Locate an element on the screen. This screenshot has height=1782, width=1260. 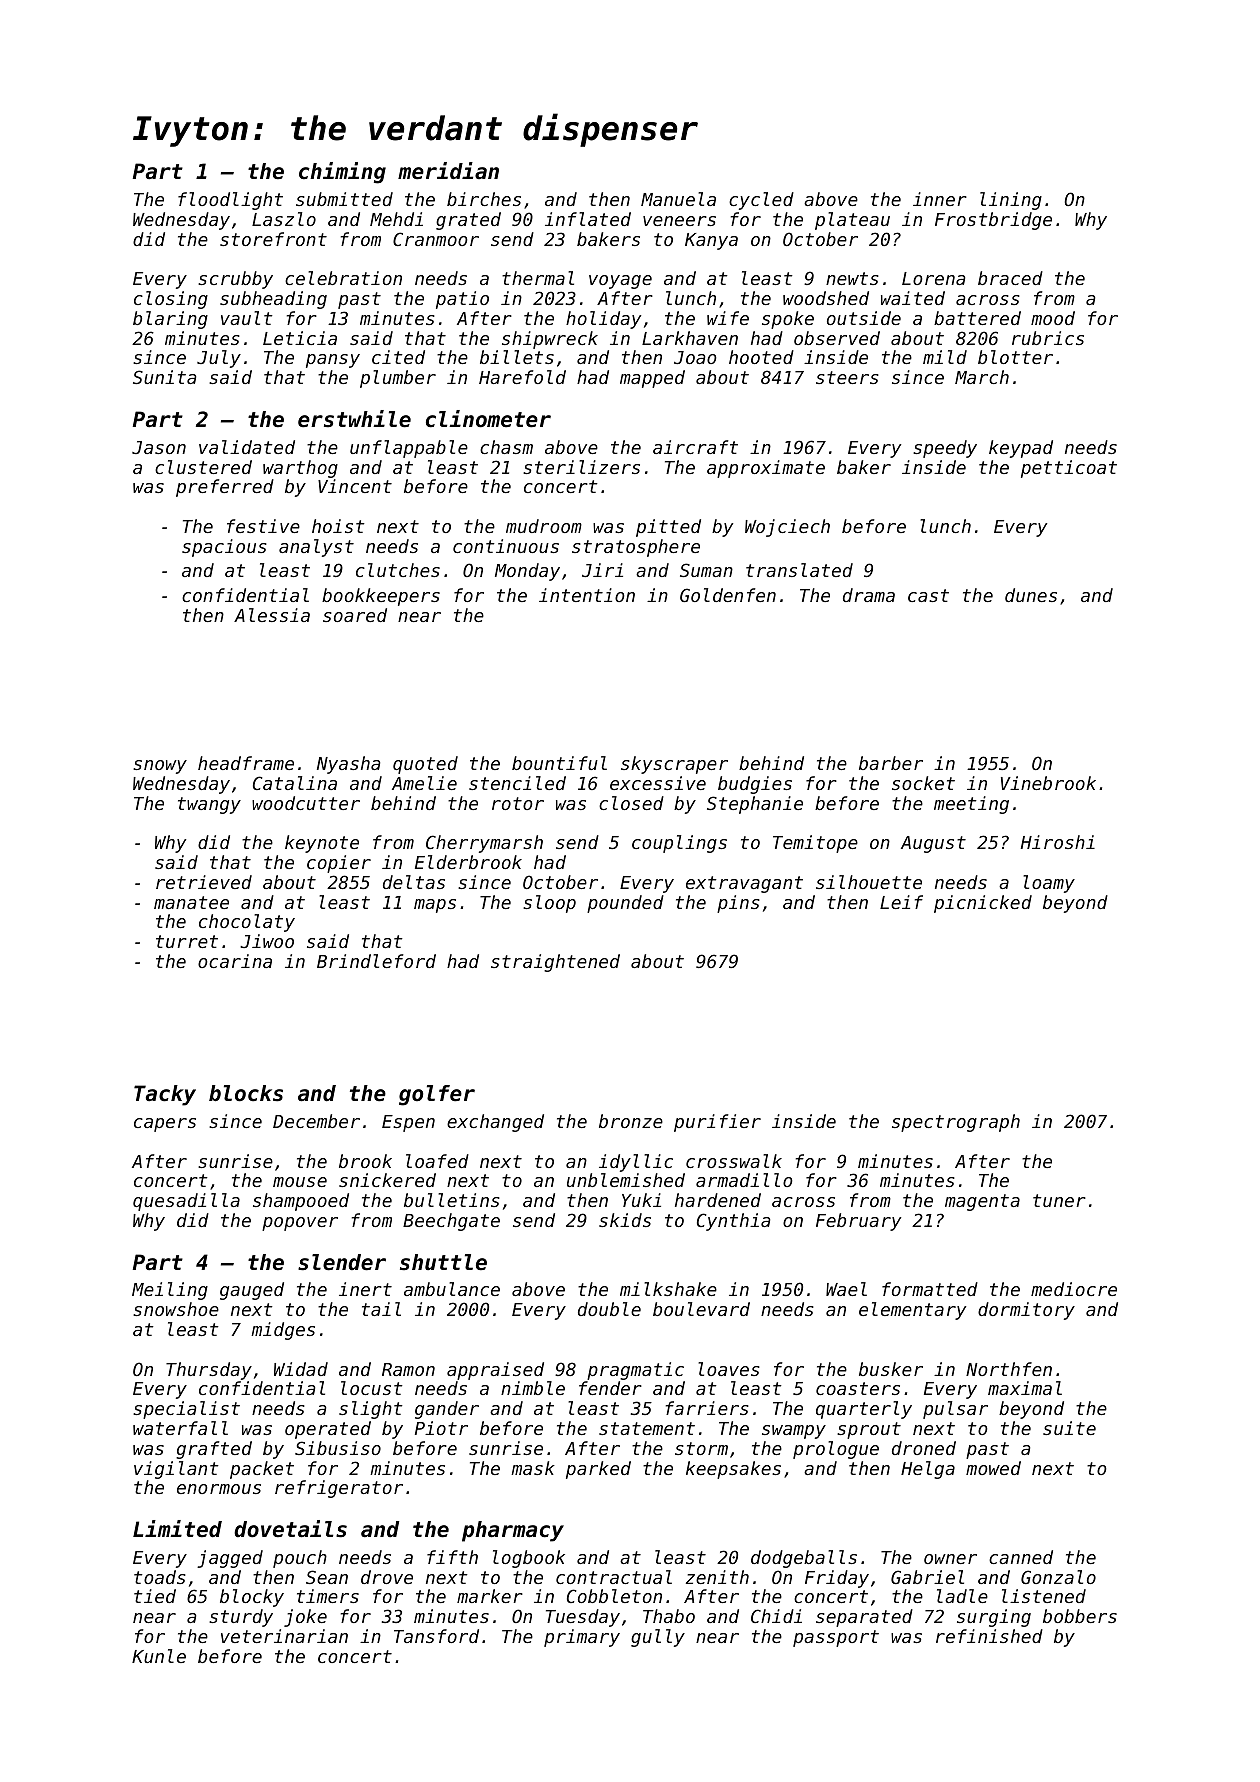
Gabriel is located at coordinates (927, 1577).
